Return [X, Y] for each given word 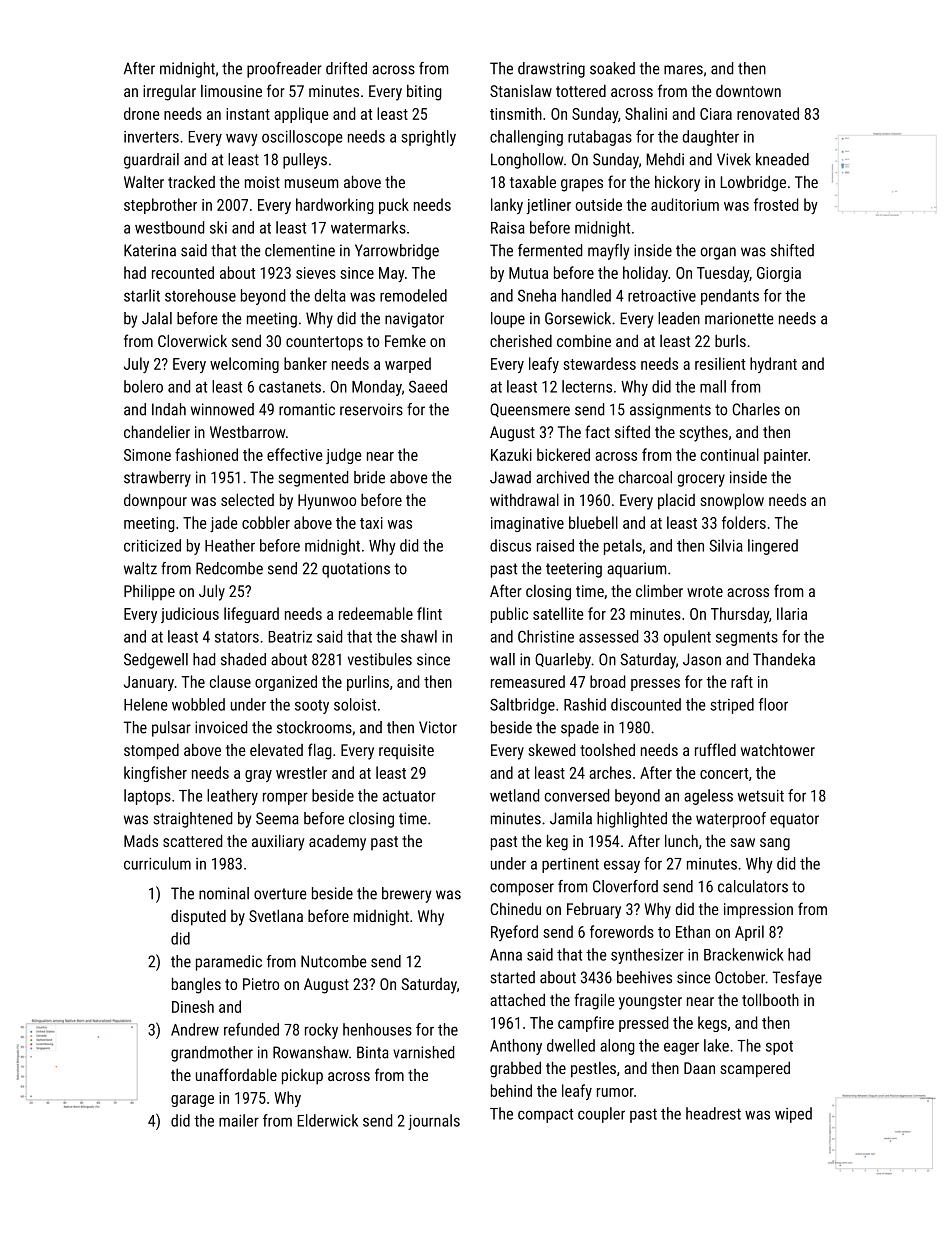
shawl [419, 636]
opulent [687, 638]
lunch [681, 840]
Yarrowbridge [397, 252]
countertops [324, 343]
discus [510, 545]
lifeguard [251, 615]
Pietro [261, 984]
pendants [730, 297]
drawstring [551, 70]
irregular [169, 92]
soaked [612, 68]
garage [192, 1101]
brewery [406, 895]
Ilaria [792, 613]
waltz [140, 568]
